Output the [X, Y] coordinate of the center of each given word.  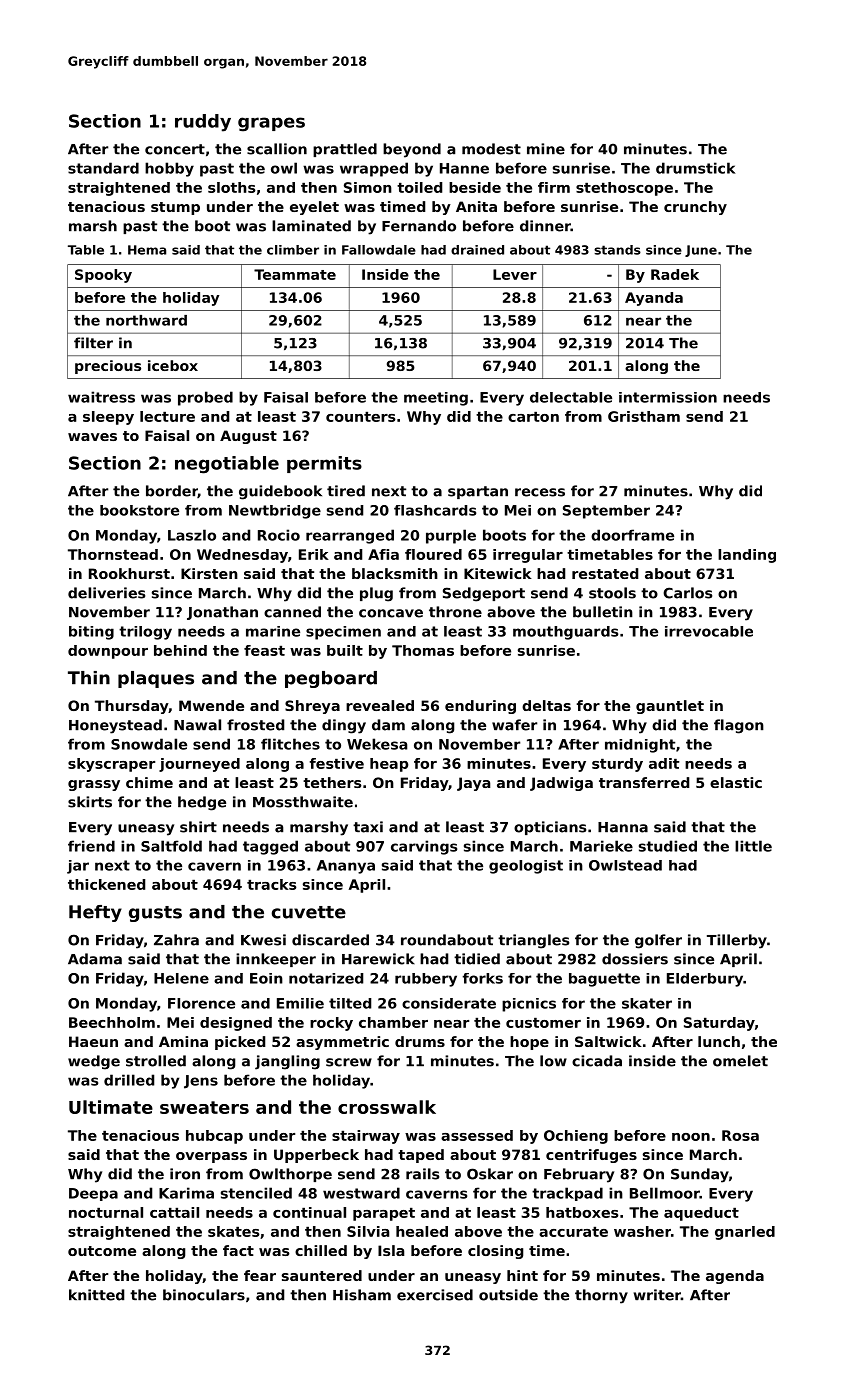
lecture [167, 416]
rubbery [426, 980]
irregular [528, 556]
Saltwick [608, 1041]
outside [508, 1295]
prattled [345, 150]
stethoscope [624, 189]
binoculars [204, 1295]
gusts [155, 914]
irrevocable [709, 631]
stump [175, 208]
